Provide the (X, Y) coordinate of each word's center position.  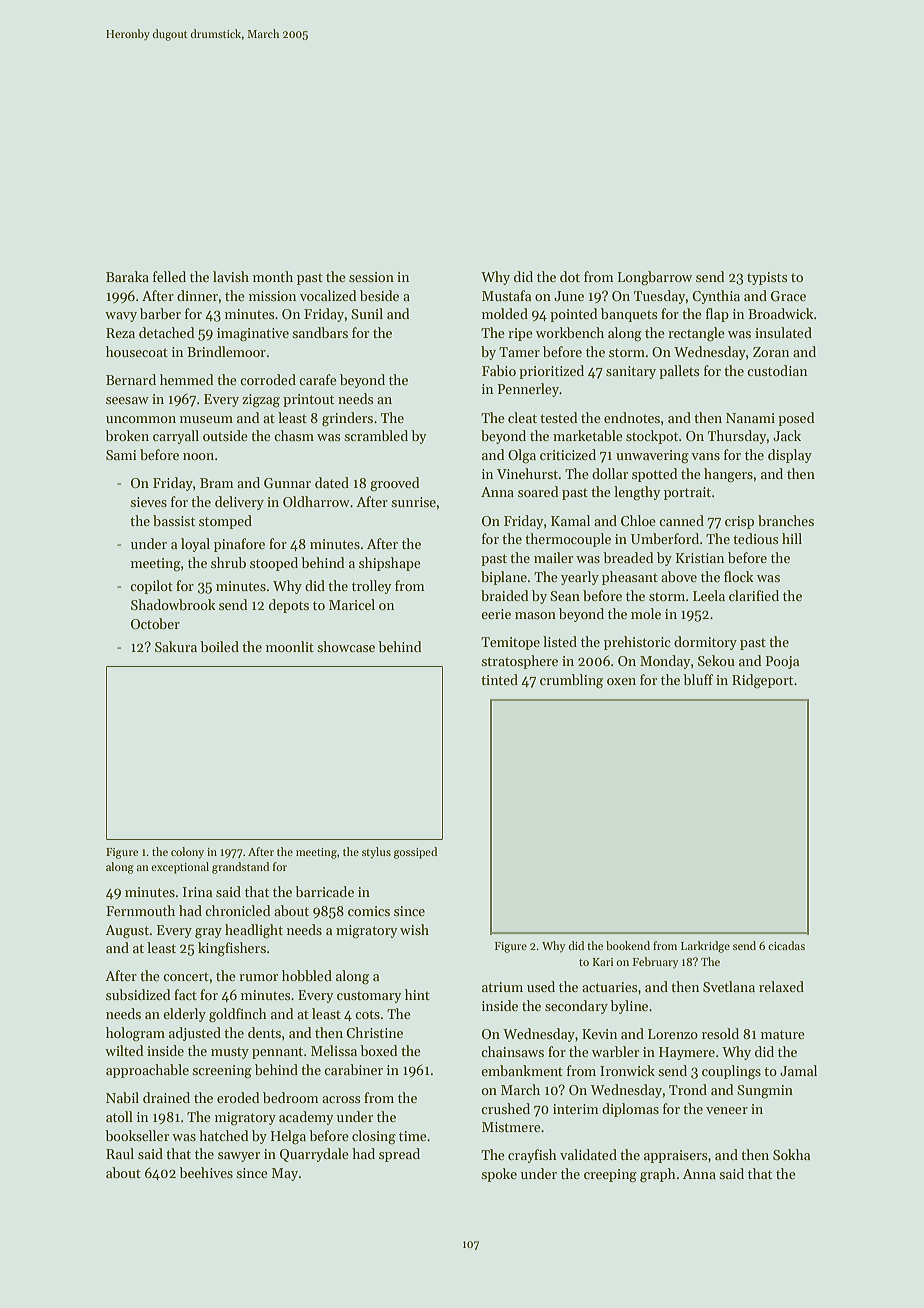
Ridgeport (762, 681)
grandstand (240, 868)
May (284, 1174)
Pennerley (528, 390)
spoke (499, 1175)
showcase (346, 646)
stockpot (652, 437)
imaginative (253, 335)
